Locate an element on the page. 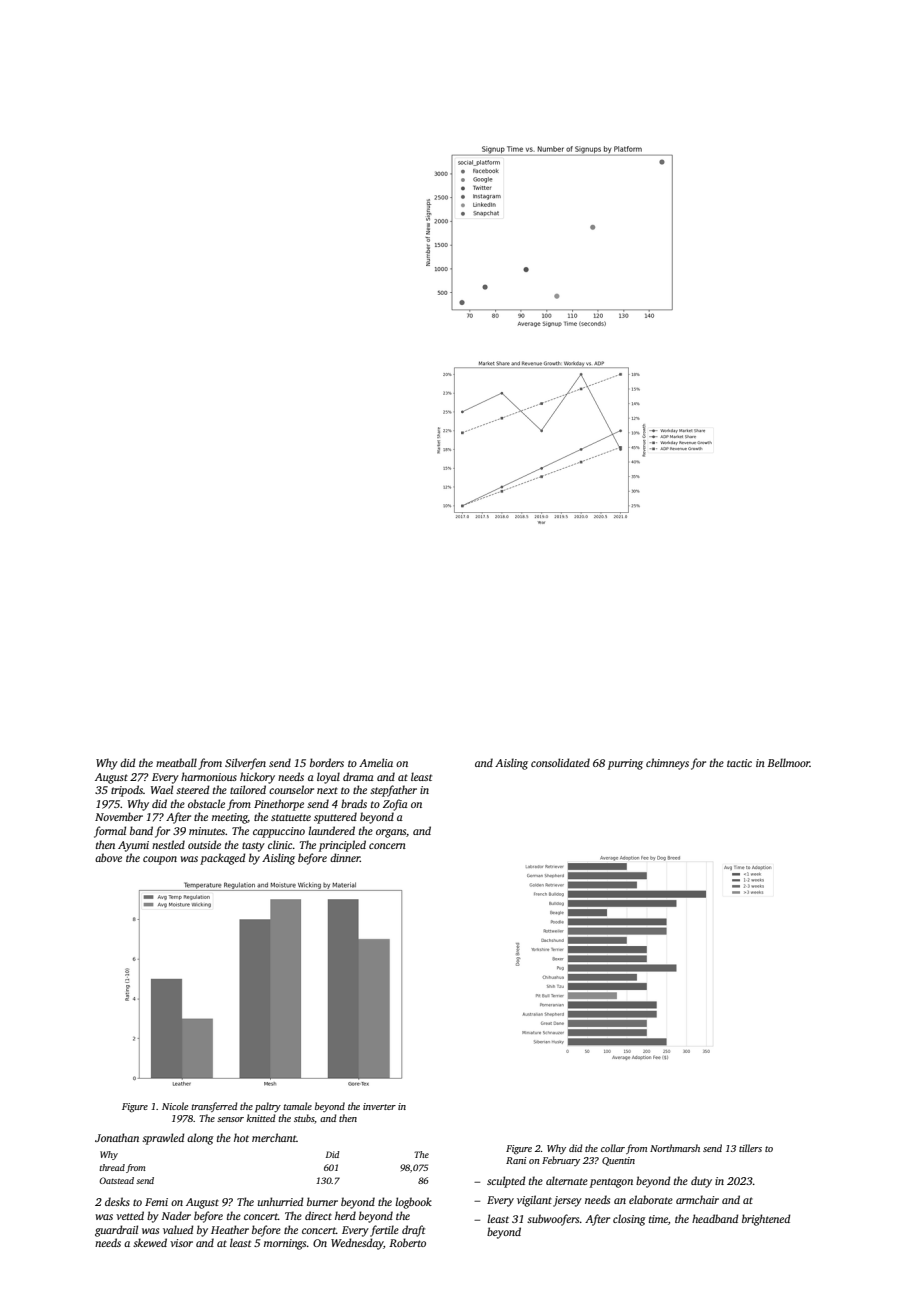  packaged is located at coordinates (223, 859).
